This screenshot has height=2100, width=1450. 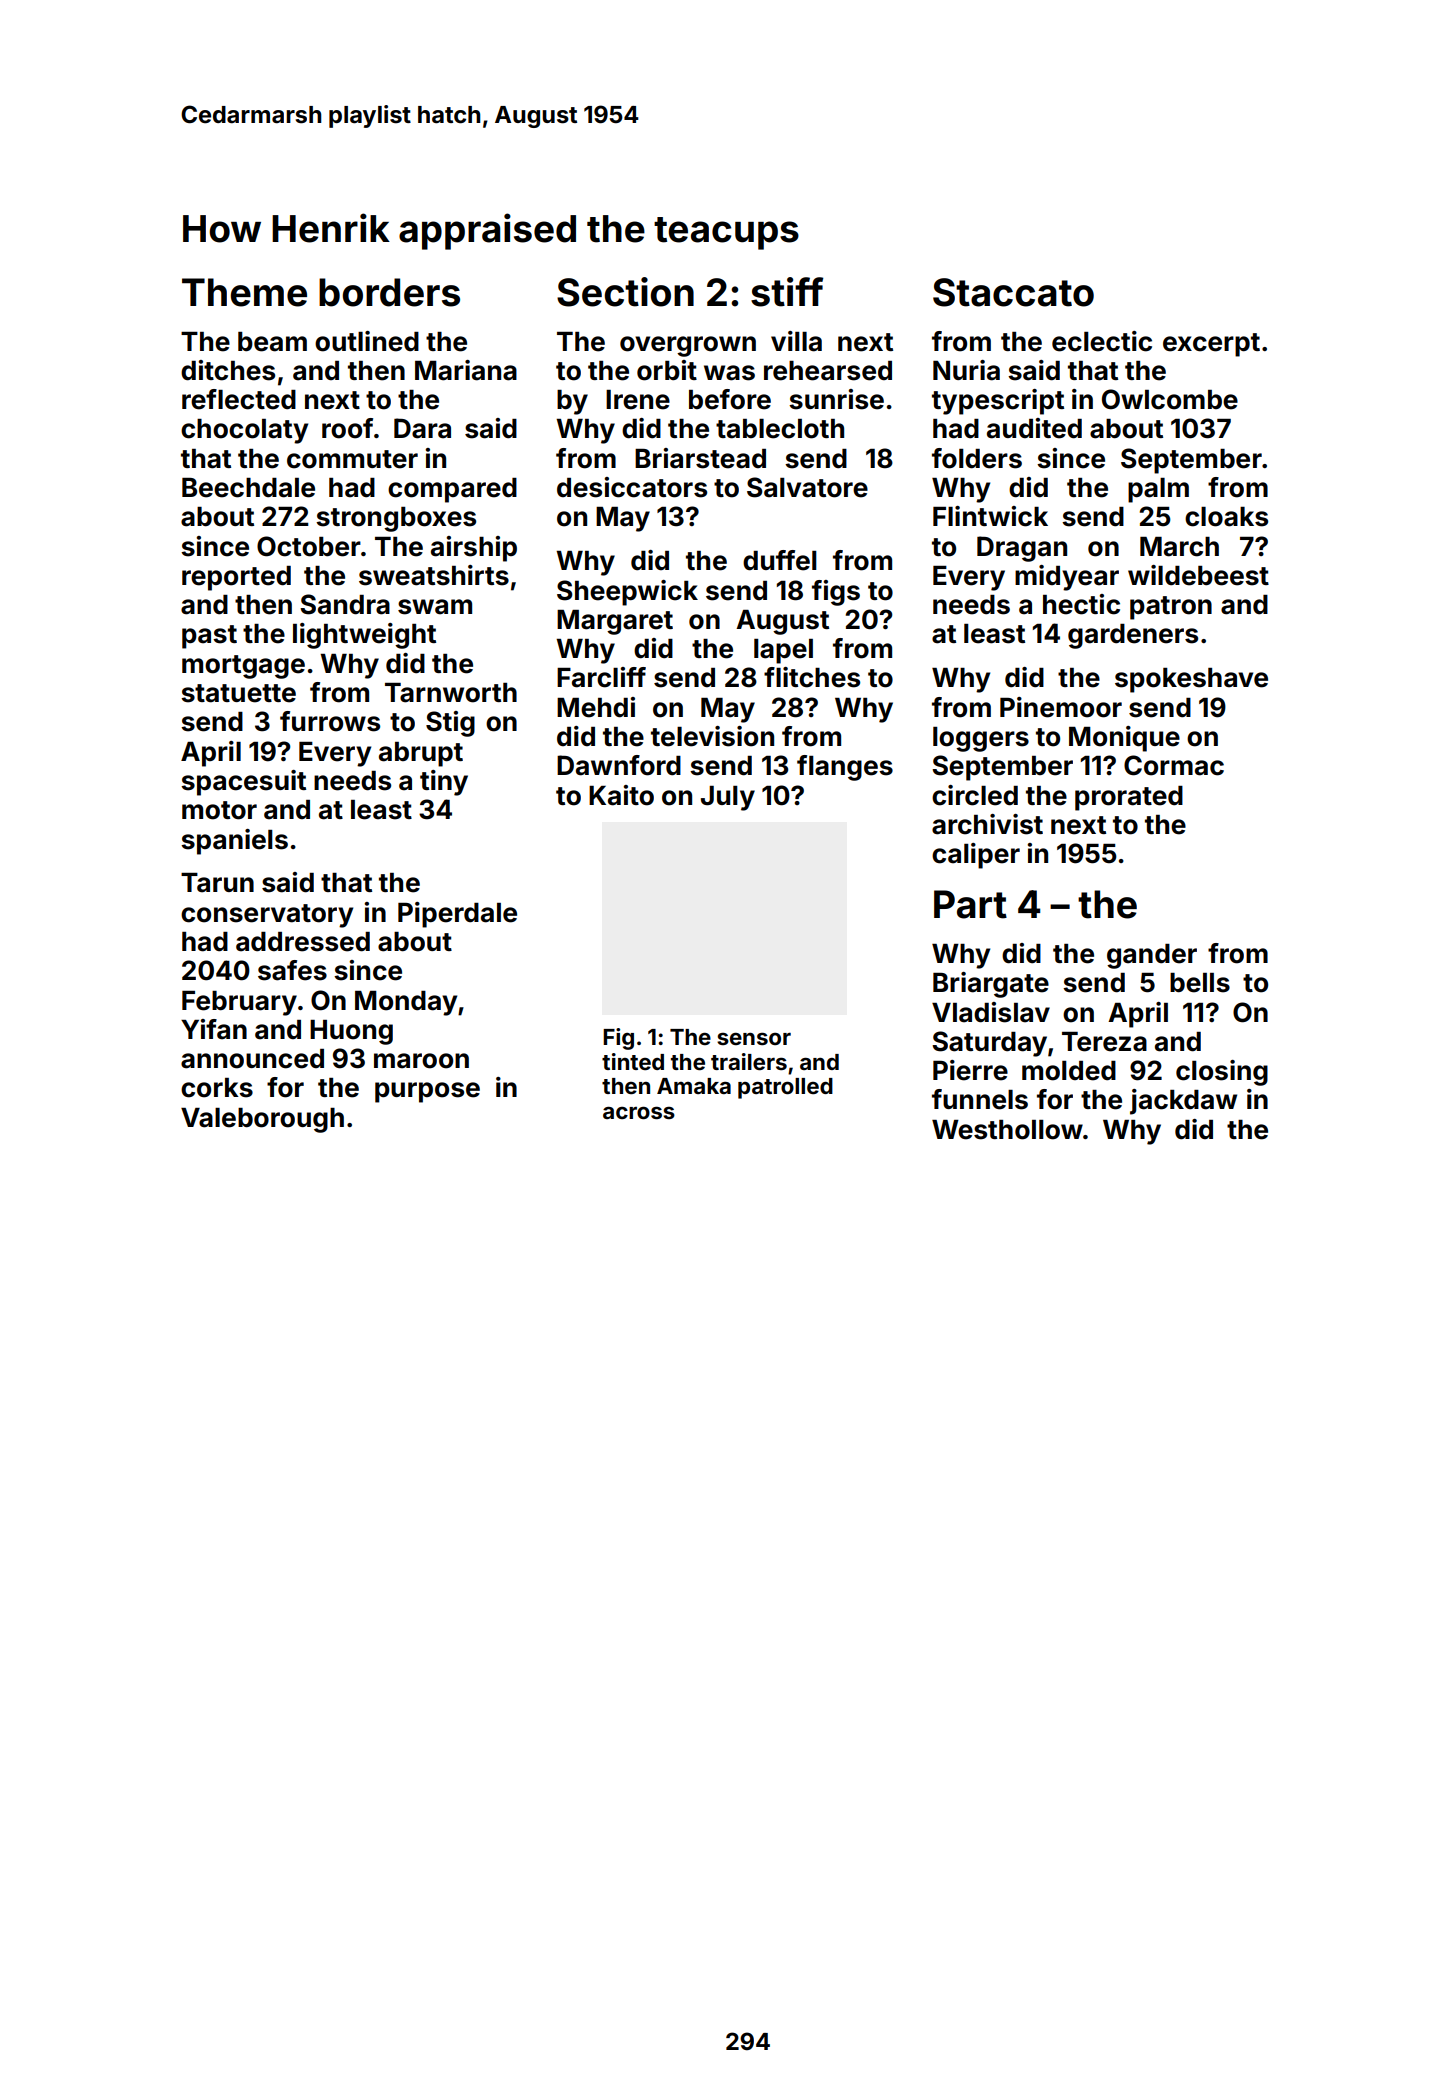 What do you see at coordinates (238, 693) in the screenshot?
I see `statuette` at bounding box center [238, 693].
